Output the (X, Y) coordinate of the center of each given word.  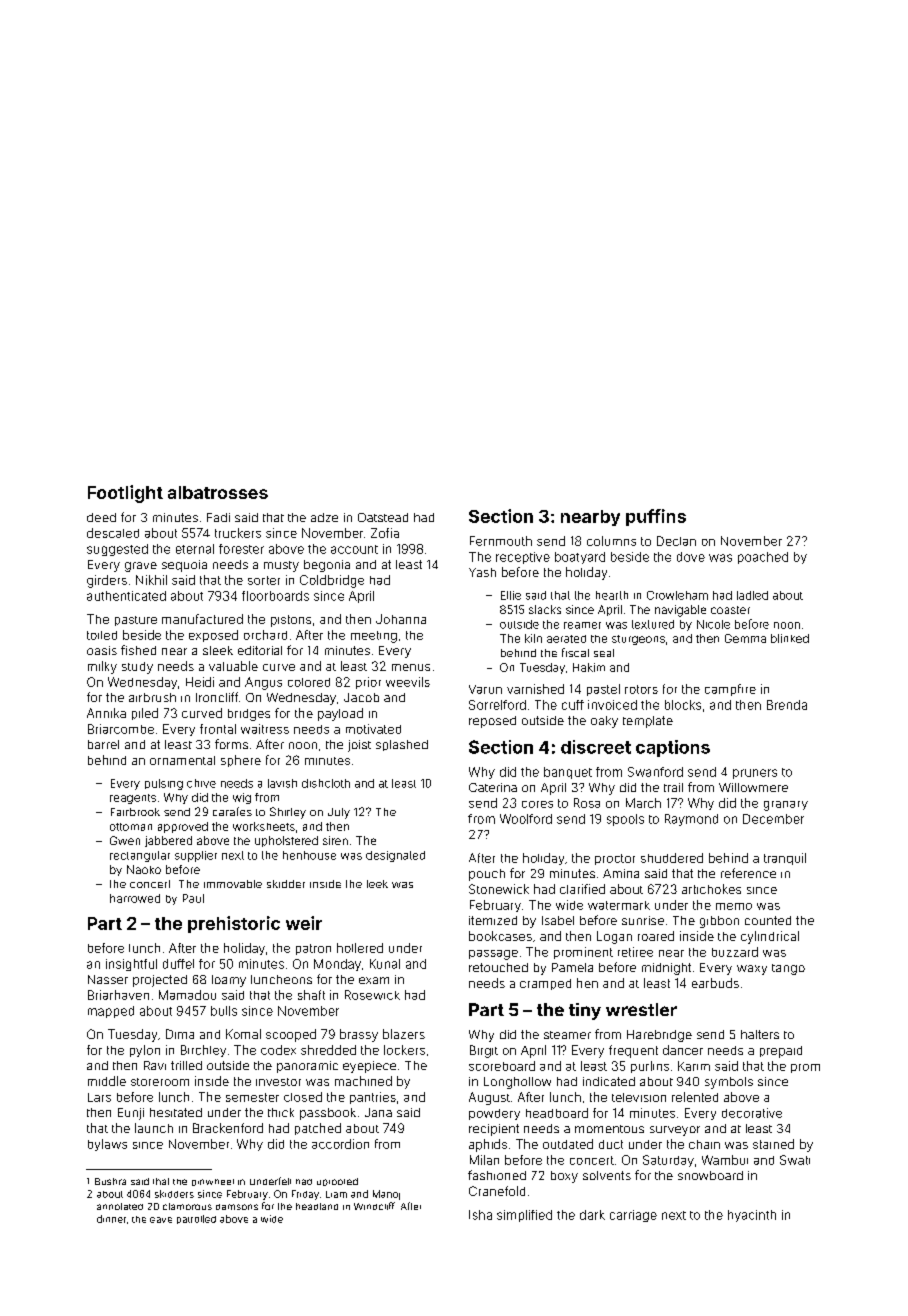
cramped (545, 984)
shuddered (672, 858)
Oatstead (383, 517)
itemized (493, 920)
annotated (120, 1206)
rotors (641, 689)
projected (160, 981)
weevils (408, 682)
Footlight (125, 494)
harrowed (135, 898)
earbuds (715, 983)
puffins (656, 517)
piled (145, 714)
